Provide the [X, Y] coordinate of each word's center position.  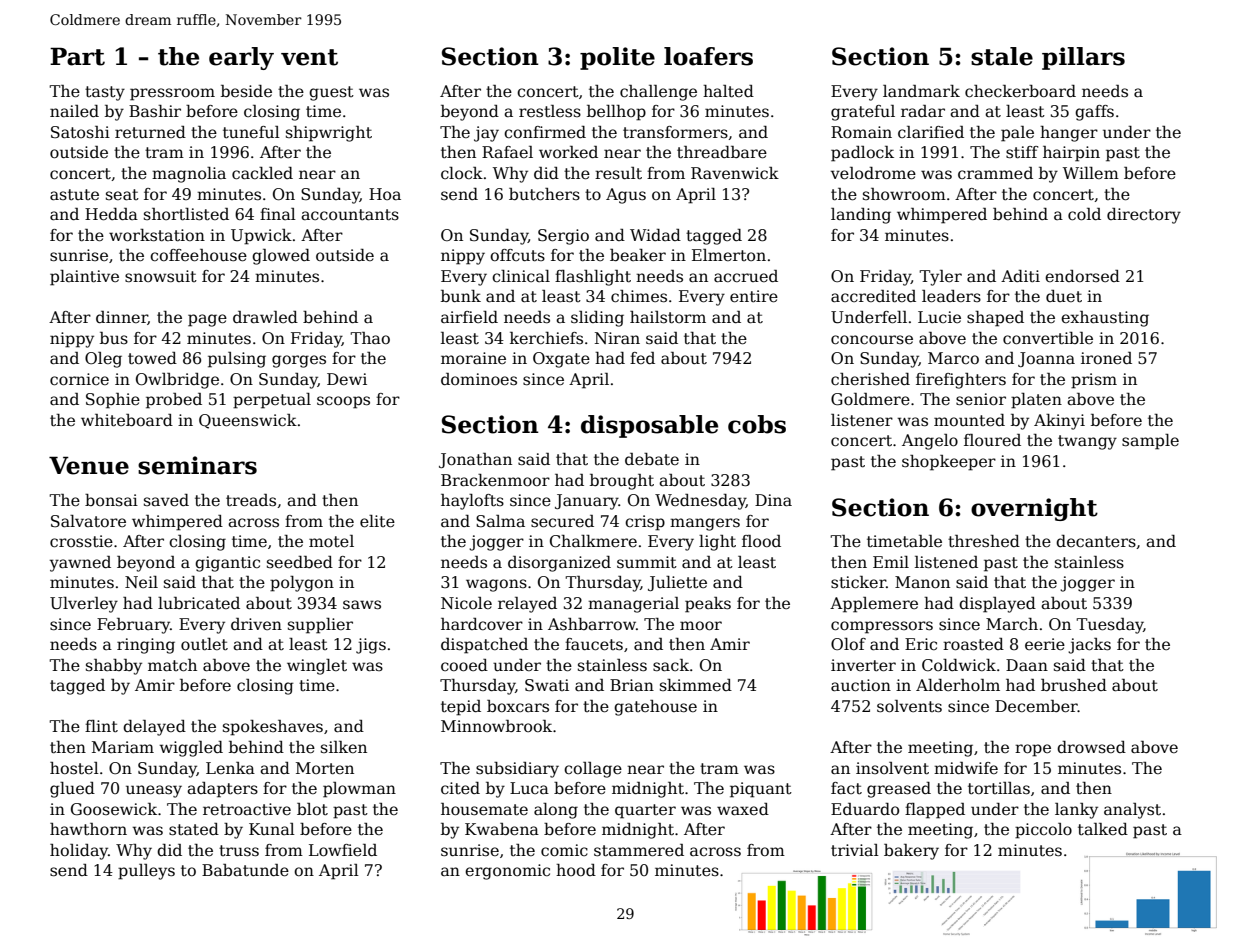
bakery [911, 852]
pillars [1083, 58]
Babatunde [245, 870]
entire [754, 296]
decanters [1096, 541]
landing [861, 216]
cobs [757, 424]
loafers [708, 56]
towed [152, 358]
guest [331, 93]
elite [377, 521]
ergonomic [507, 872]
